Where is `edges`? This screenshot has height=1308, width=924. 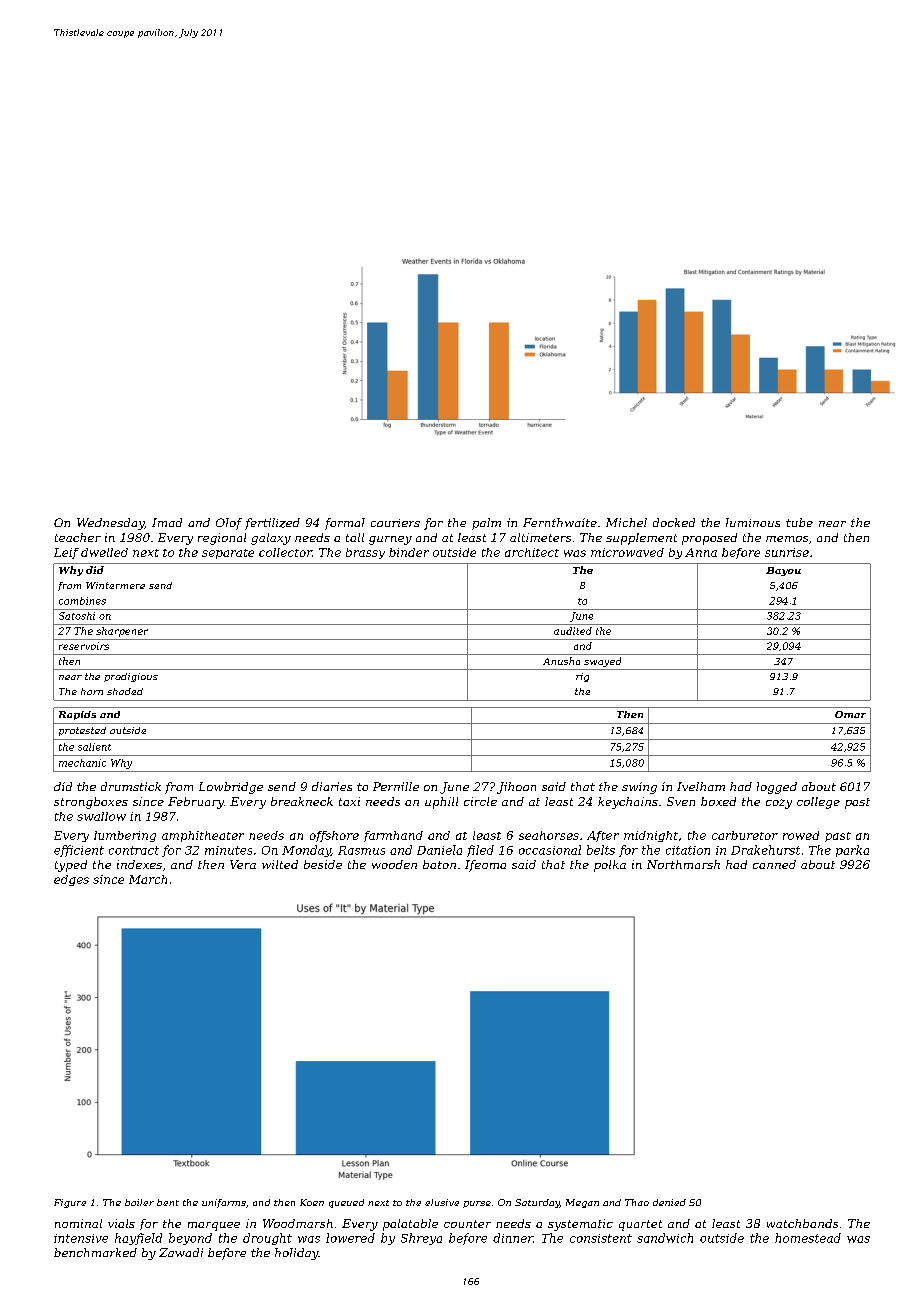
edges is located at coordinates (71, 880).
